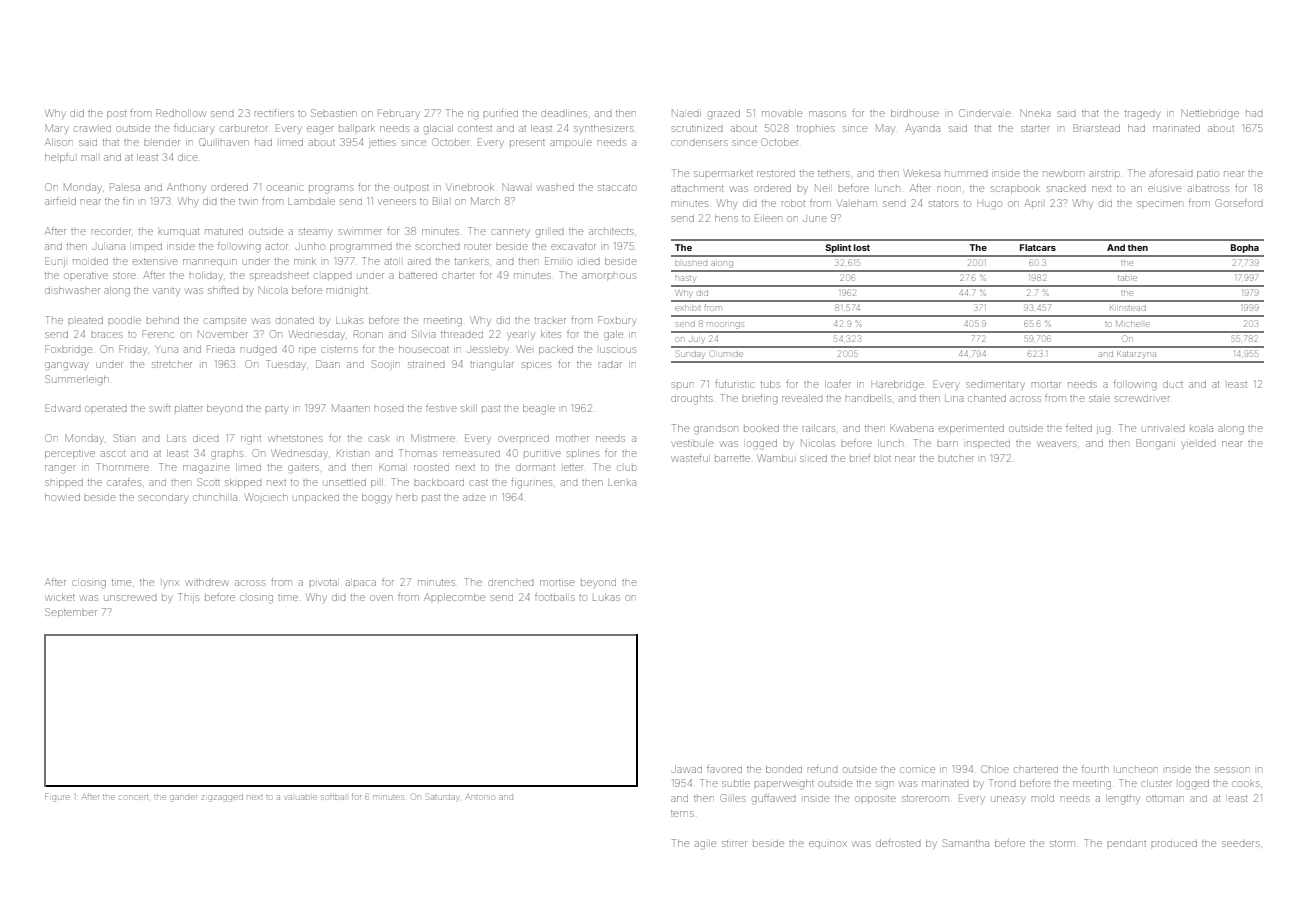 The height and width of the screenshot is (924, 1308). What do you see at coordinates (301, 797) in the screenshot?
I see `valuable` at bounding box center [301, 797].
